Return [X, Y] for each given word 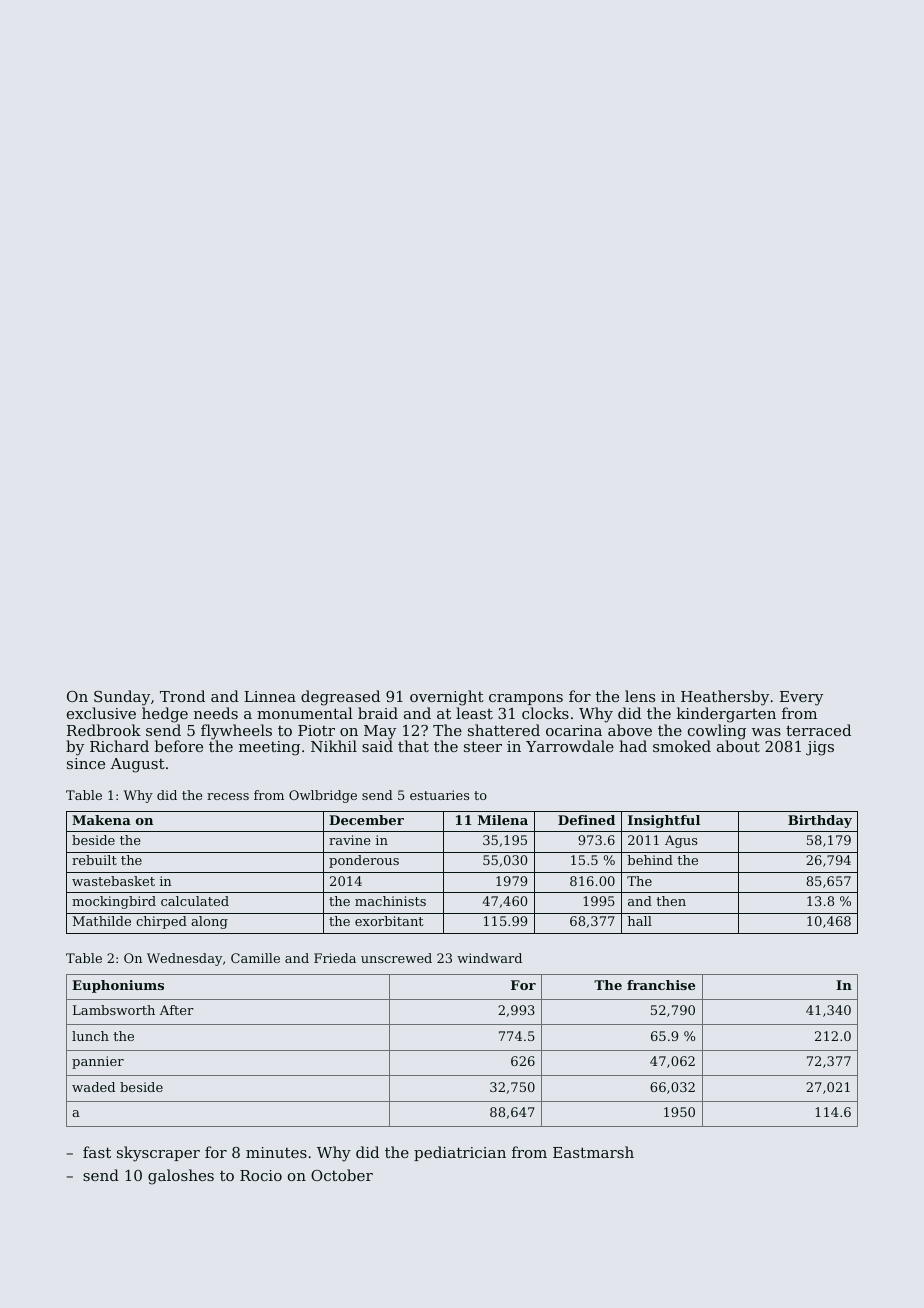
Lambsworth [114, 1010]
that [413, 746]
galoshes [181, 1177]
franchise [661, 985]
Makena [101, 820]
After [177, 1010]
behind [650, 860]
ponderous [364, 861]
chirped [161, 922]
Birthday [820, 821]
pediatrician [460, 1153]
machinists [390, 901]
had [633, 746]
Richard [119, 746]
